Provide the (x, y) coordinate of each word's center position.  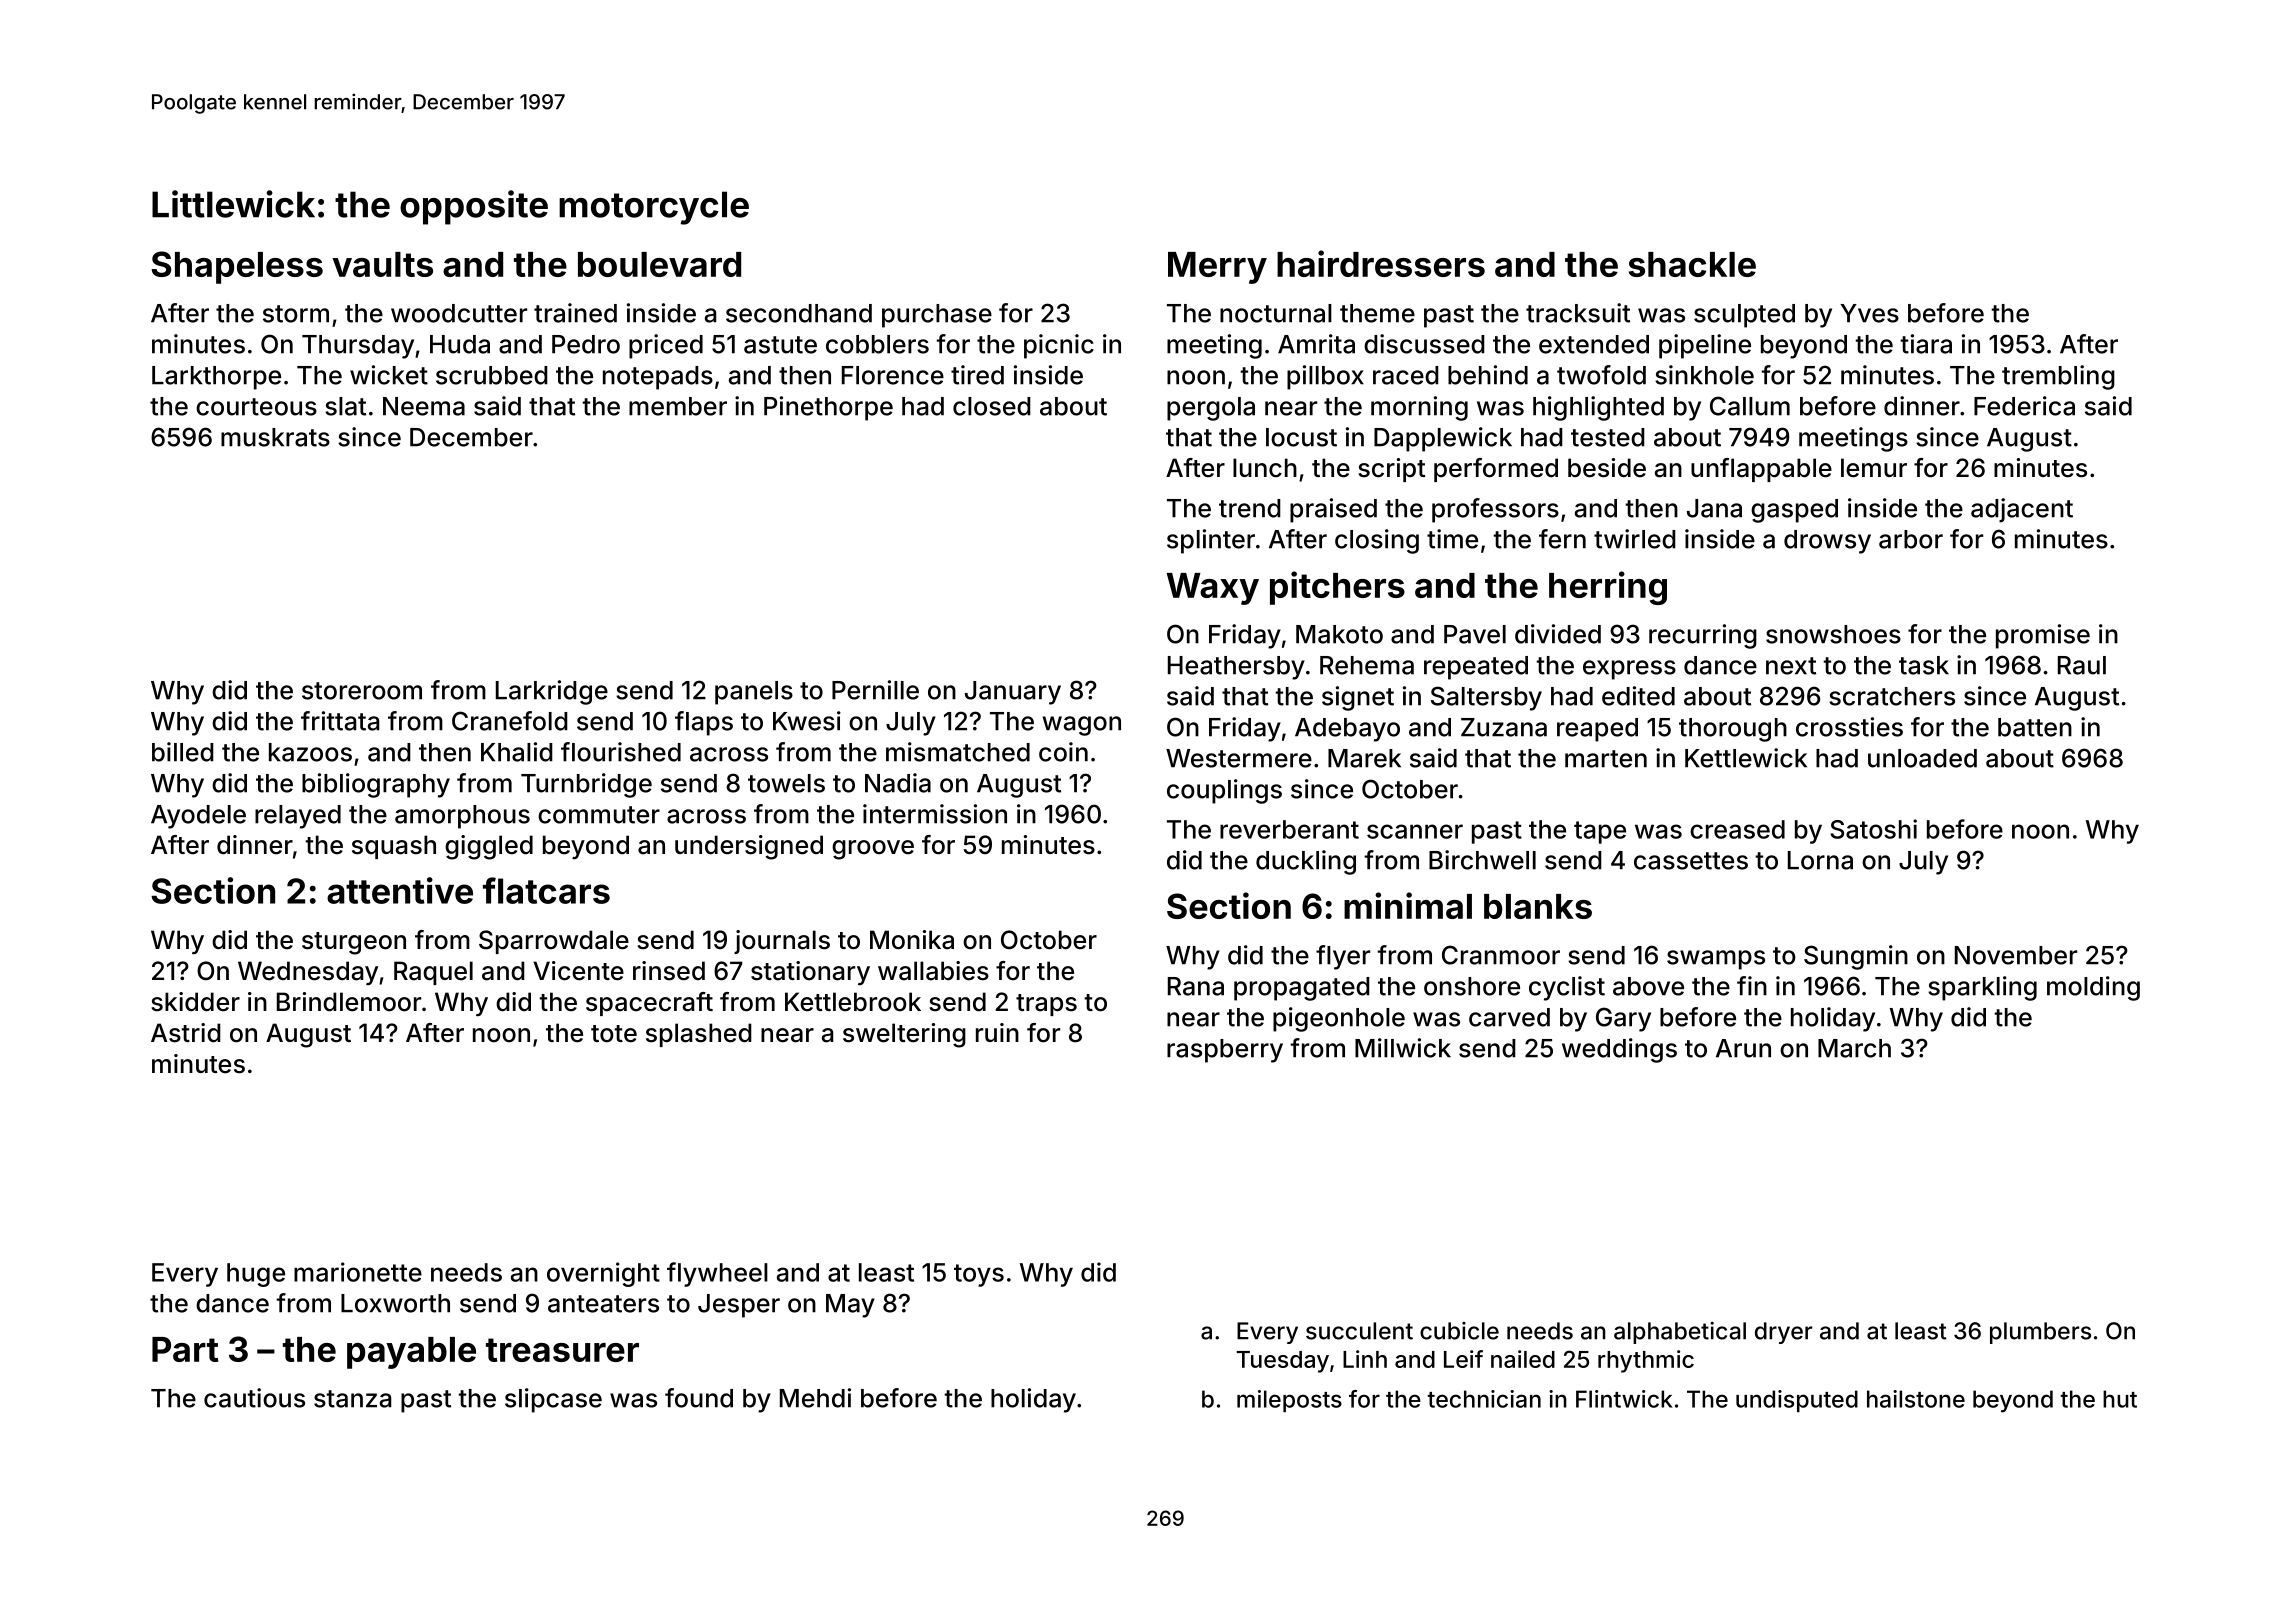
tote (614, 1034)
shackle (1692, 264)
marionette (358, 1272)
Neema (424, 406)
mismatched (958, 752)
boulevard (659, 264)
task (1924, 665)
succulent (1359, 1331)
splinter (1211, 541)
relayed (298, 817)
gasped (1794, 511)
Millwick (1403, 1048)
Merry (1217, 268)
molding (2093, 988)
